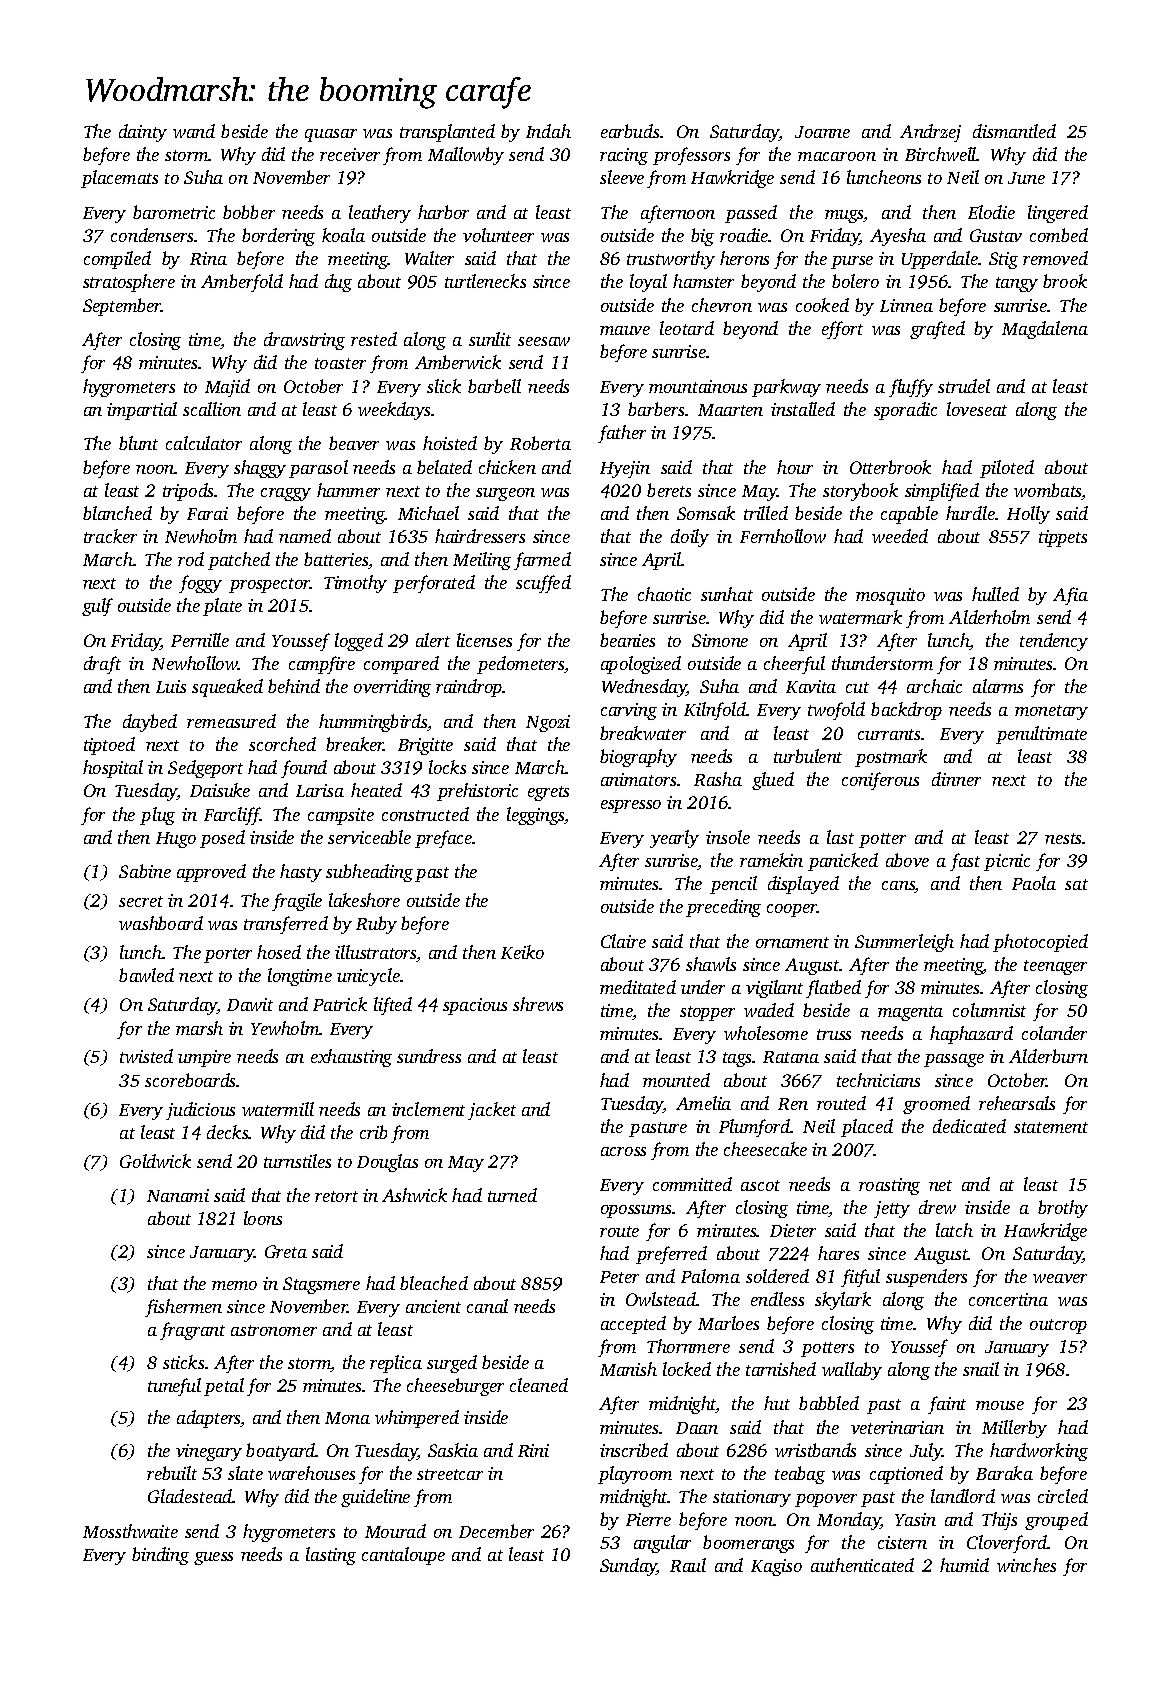 The width and height of the image is (1171, 1696). Describe the element at coordinates (1017, 284) in the image. I see `tangy` at that location.
